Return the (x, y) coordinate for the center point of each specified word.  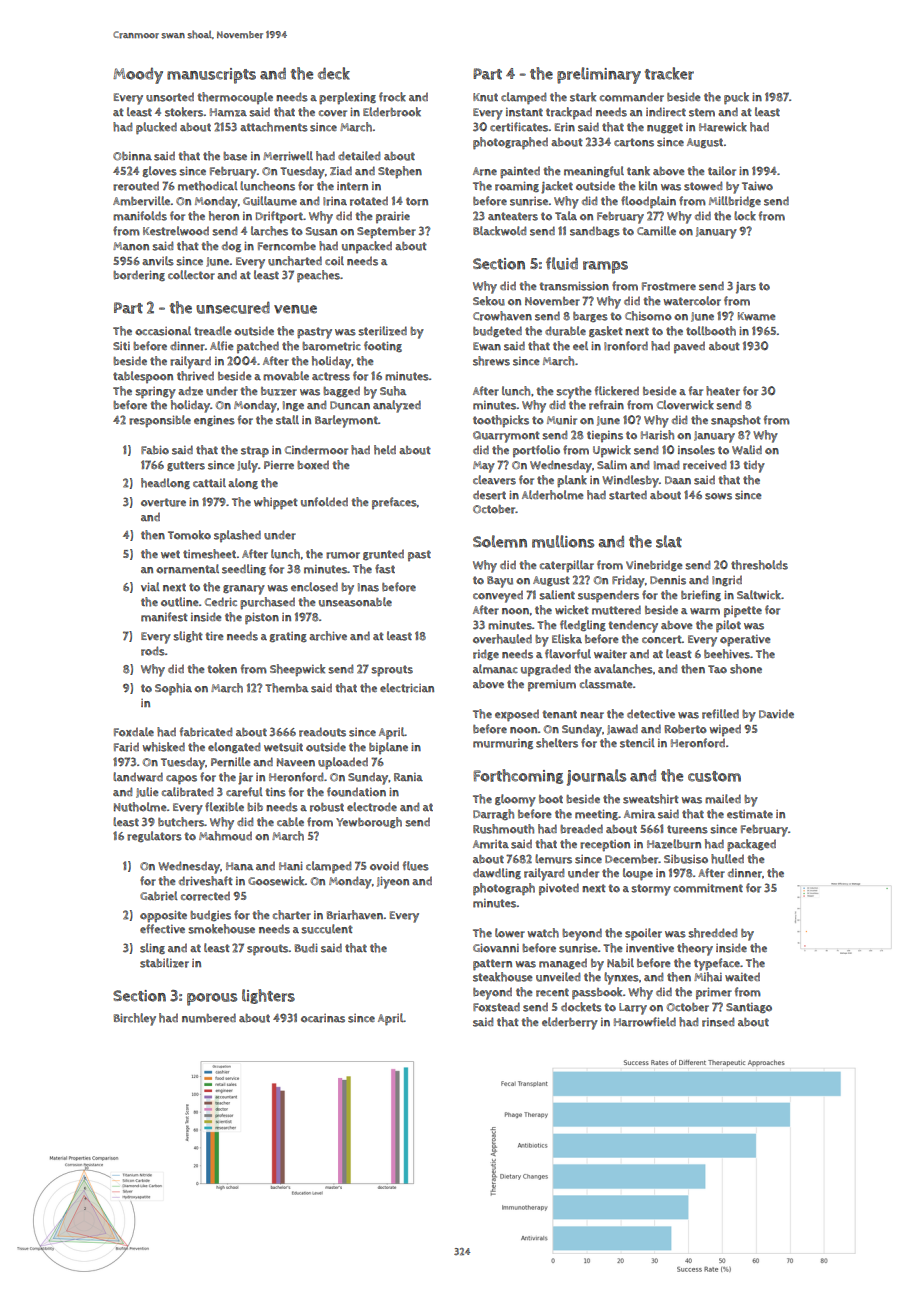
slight (188, 636)
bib (255, 807)
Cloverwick (685, 405)
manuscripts (211, 76)
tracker (669, 73)
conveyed (498, 596)
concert (662, 639)
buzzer (279, 391)
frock (392, 97)
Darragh (493, 814)
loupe (638, 874)
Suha (393, 391)
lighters (268, 996)
